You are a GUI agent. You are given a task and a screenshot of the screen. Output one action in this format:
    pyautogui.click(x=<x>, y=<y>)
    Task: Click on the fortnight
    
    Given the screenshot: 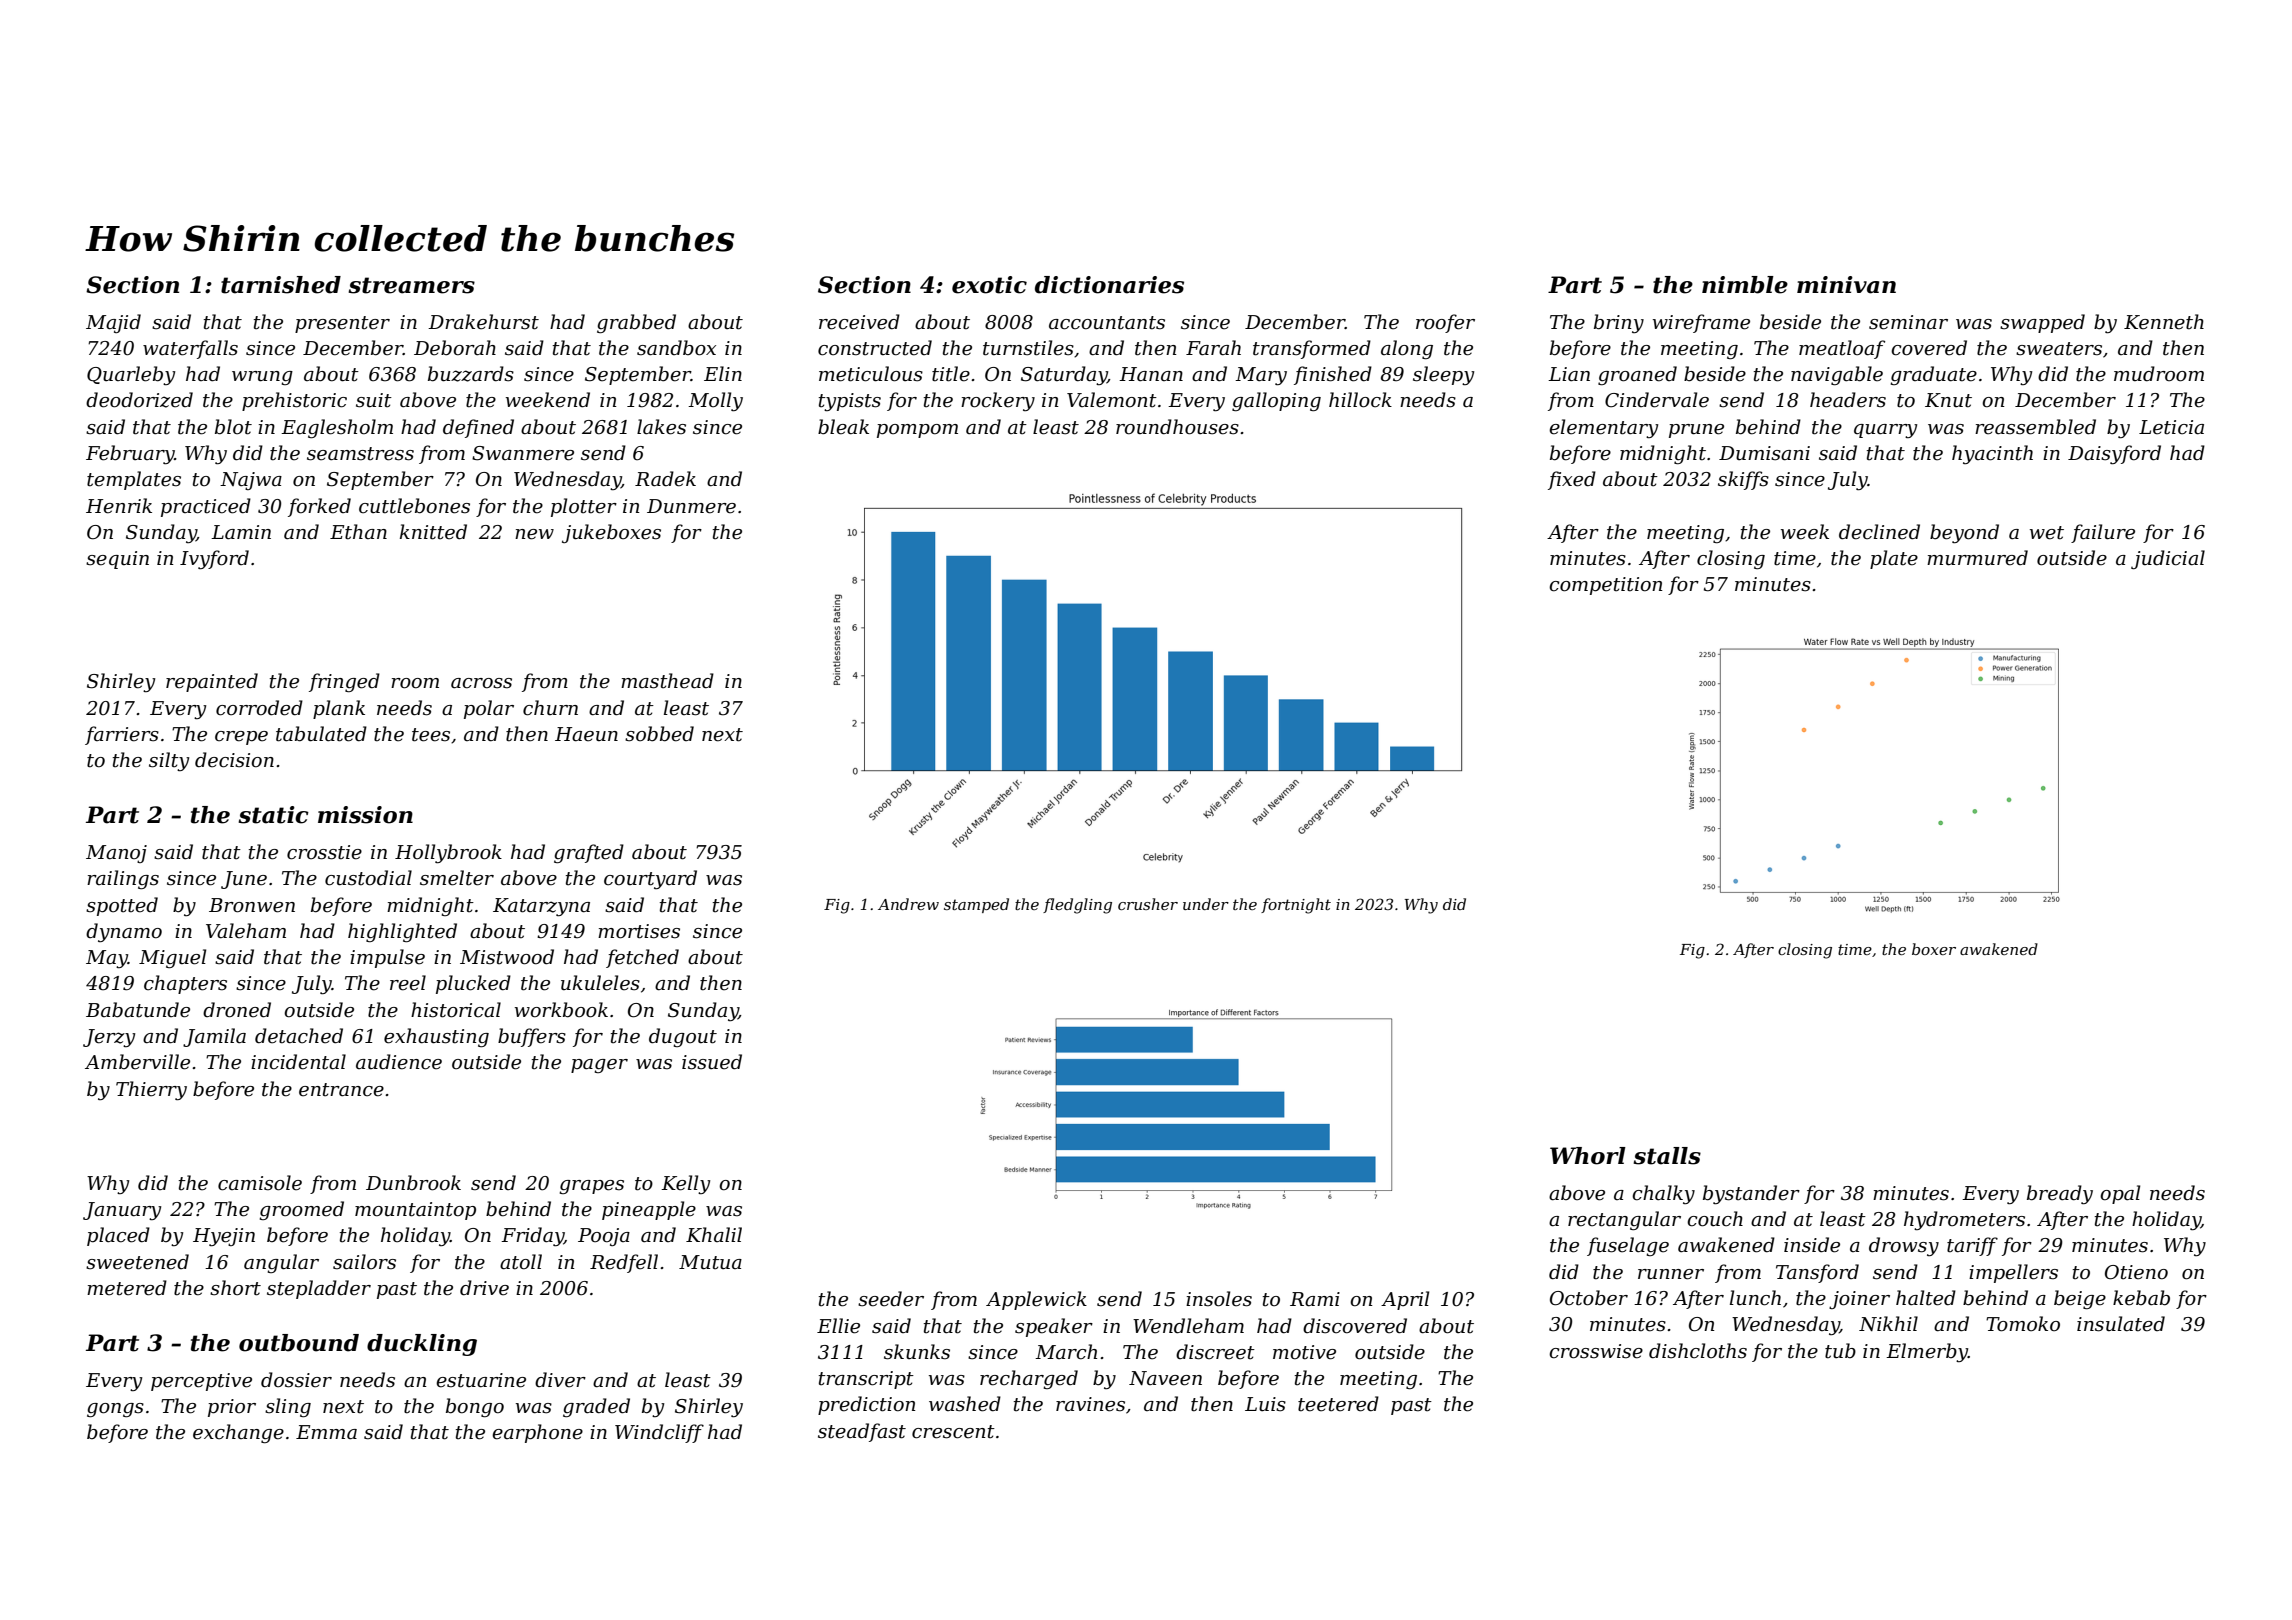 What is the action you would take?
    pyautogui.click(x=1296, y=906)
